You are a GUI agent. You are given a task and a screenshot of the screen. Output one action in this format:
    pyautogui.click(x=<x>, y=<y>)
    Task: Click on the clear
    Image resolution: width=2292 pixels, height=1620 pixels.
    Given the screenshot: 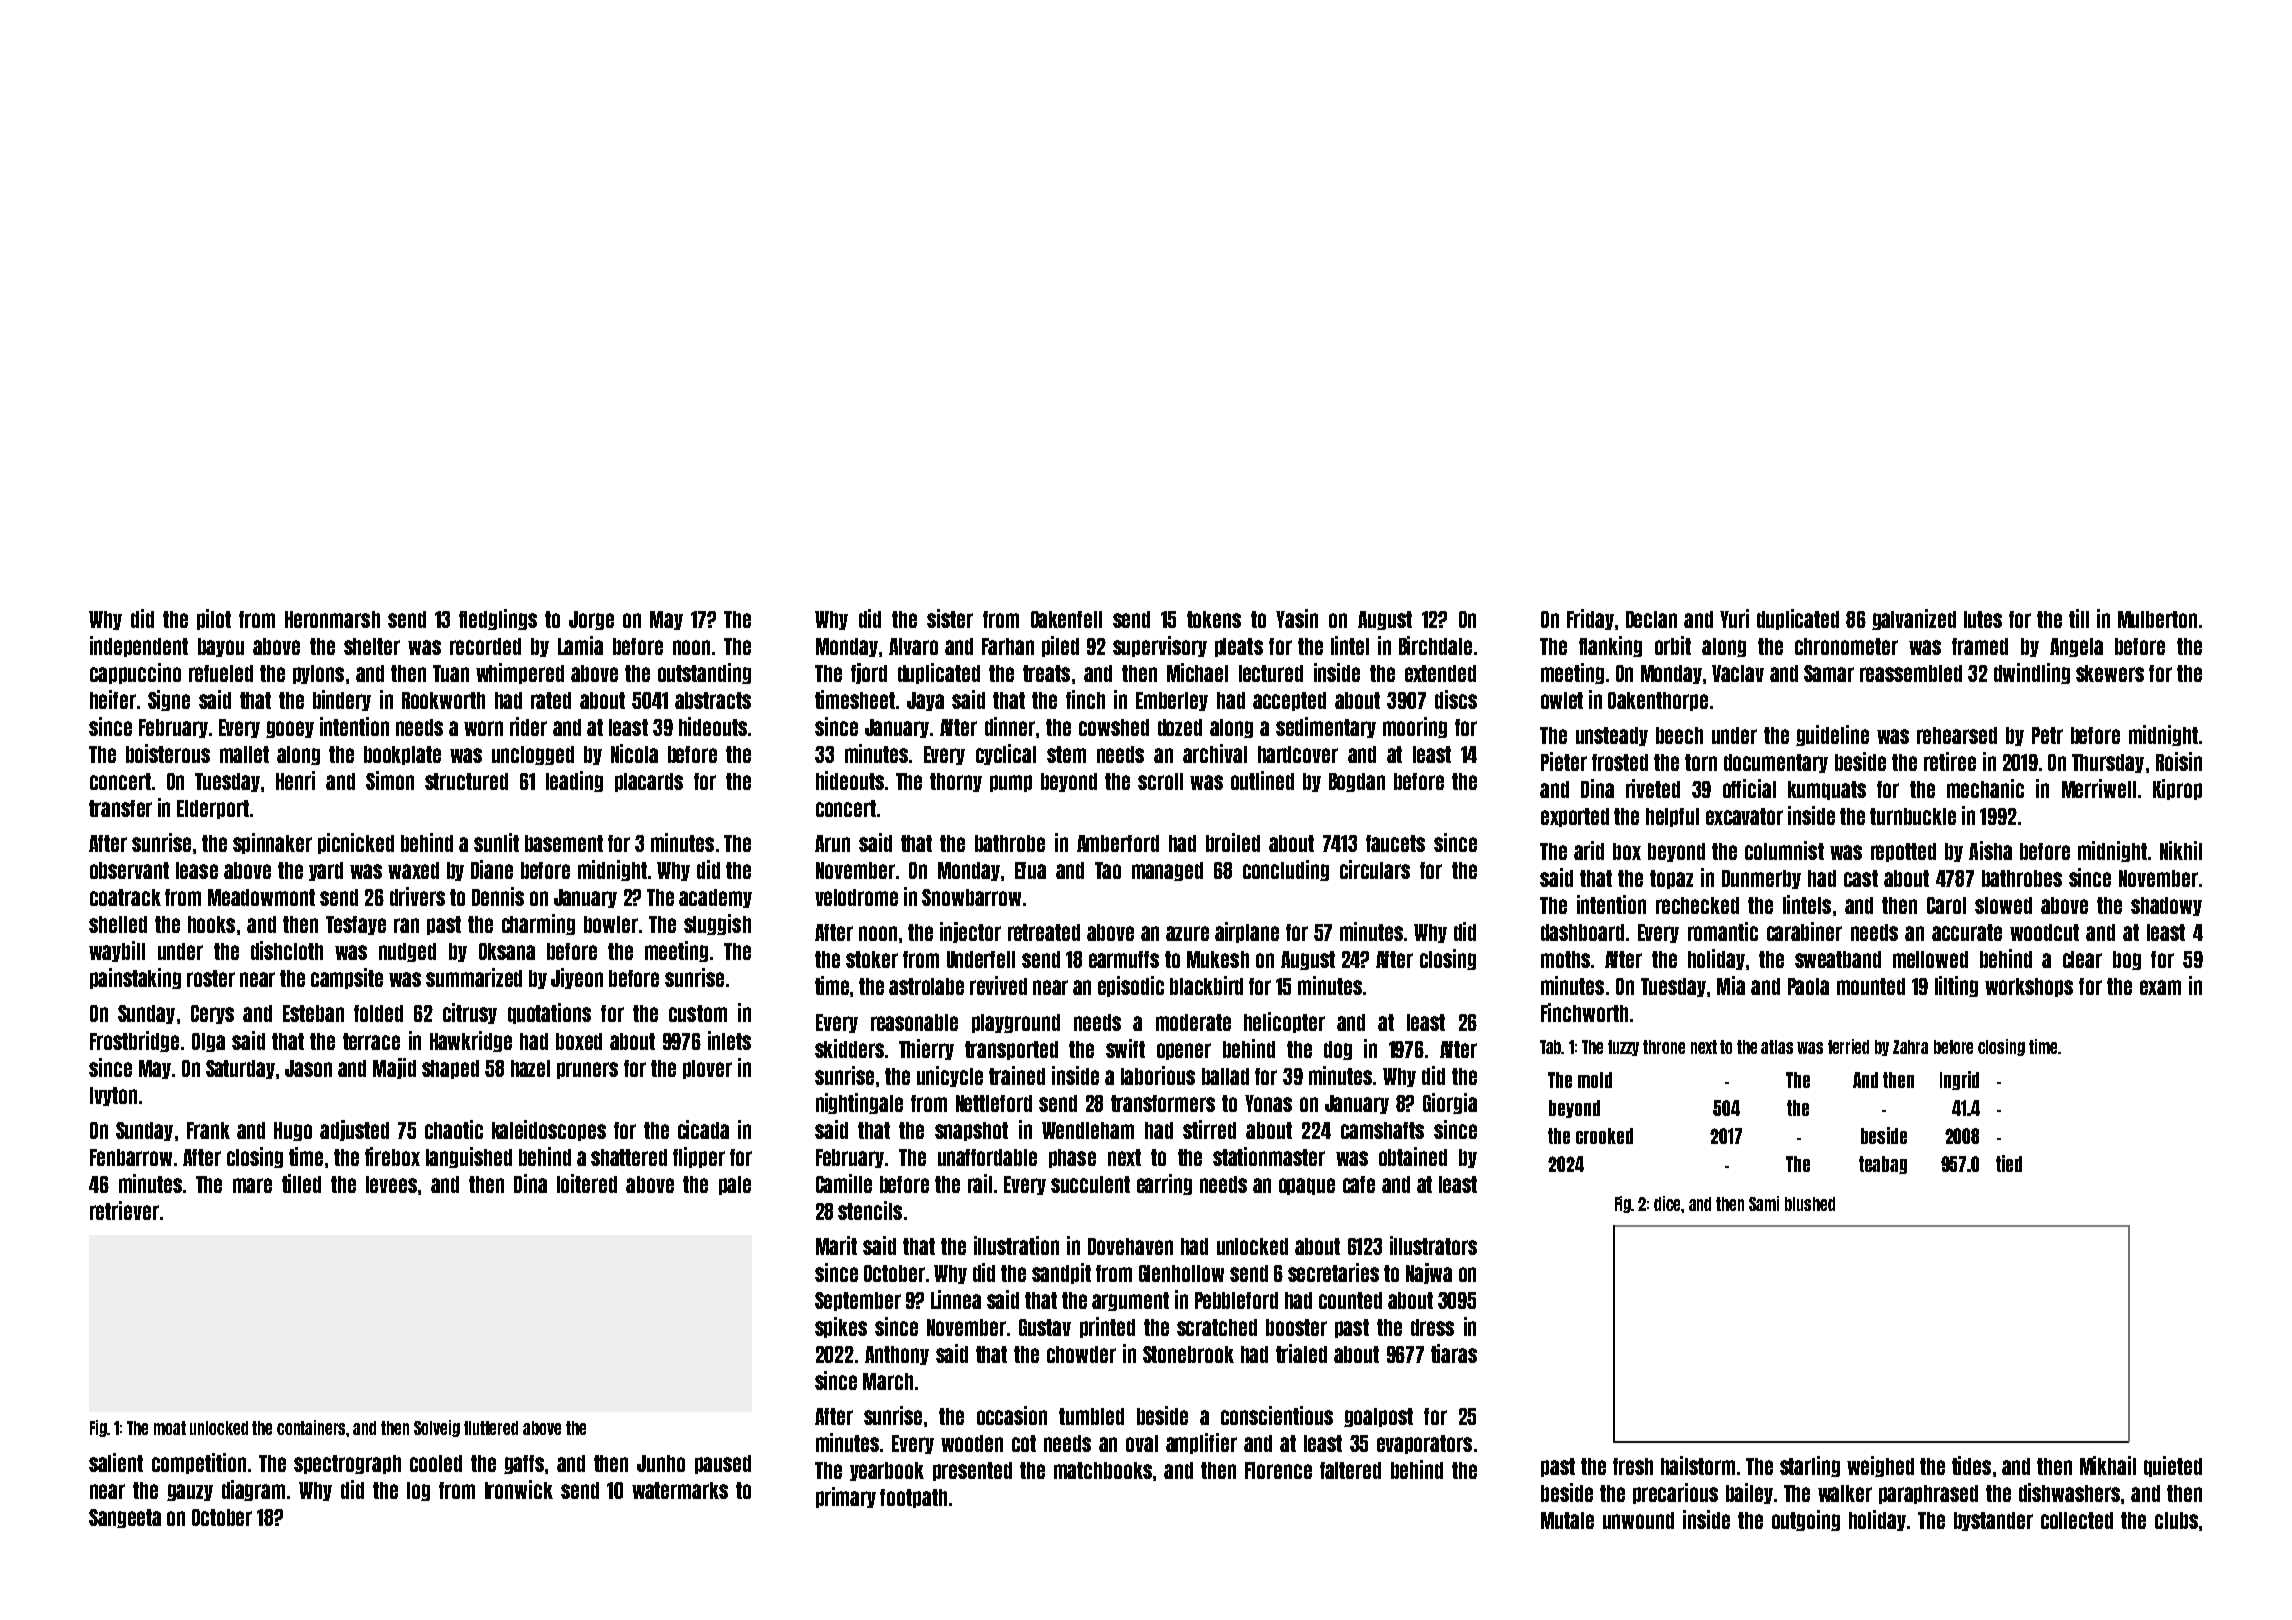 What is the action you would take?
    pyautogui.click(x=2082, y=959)
